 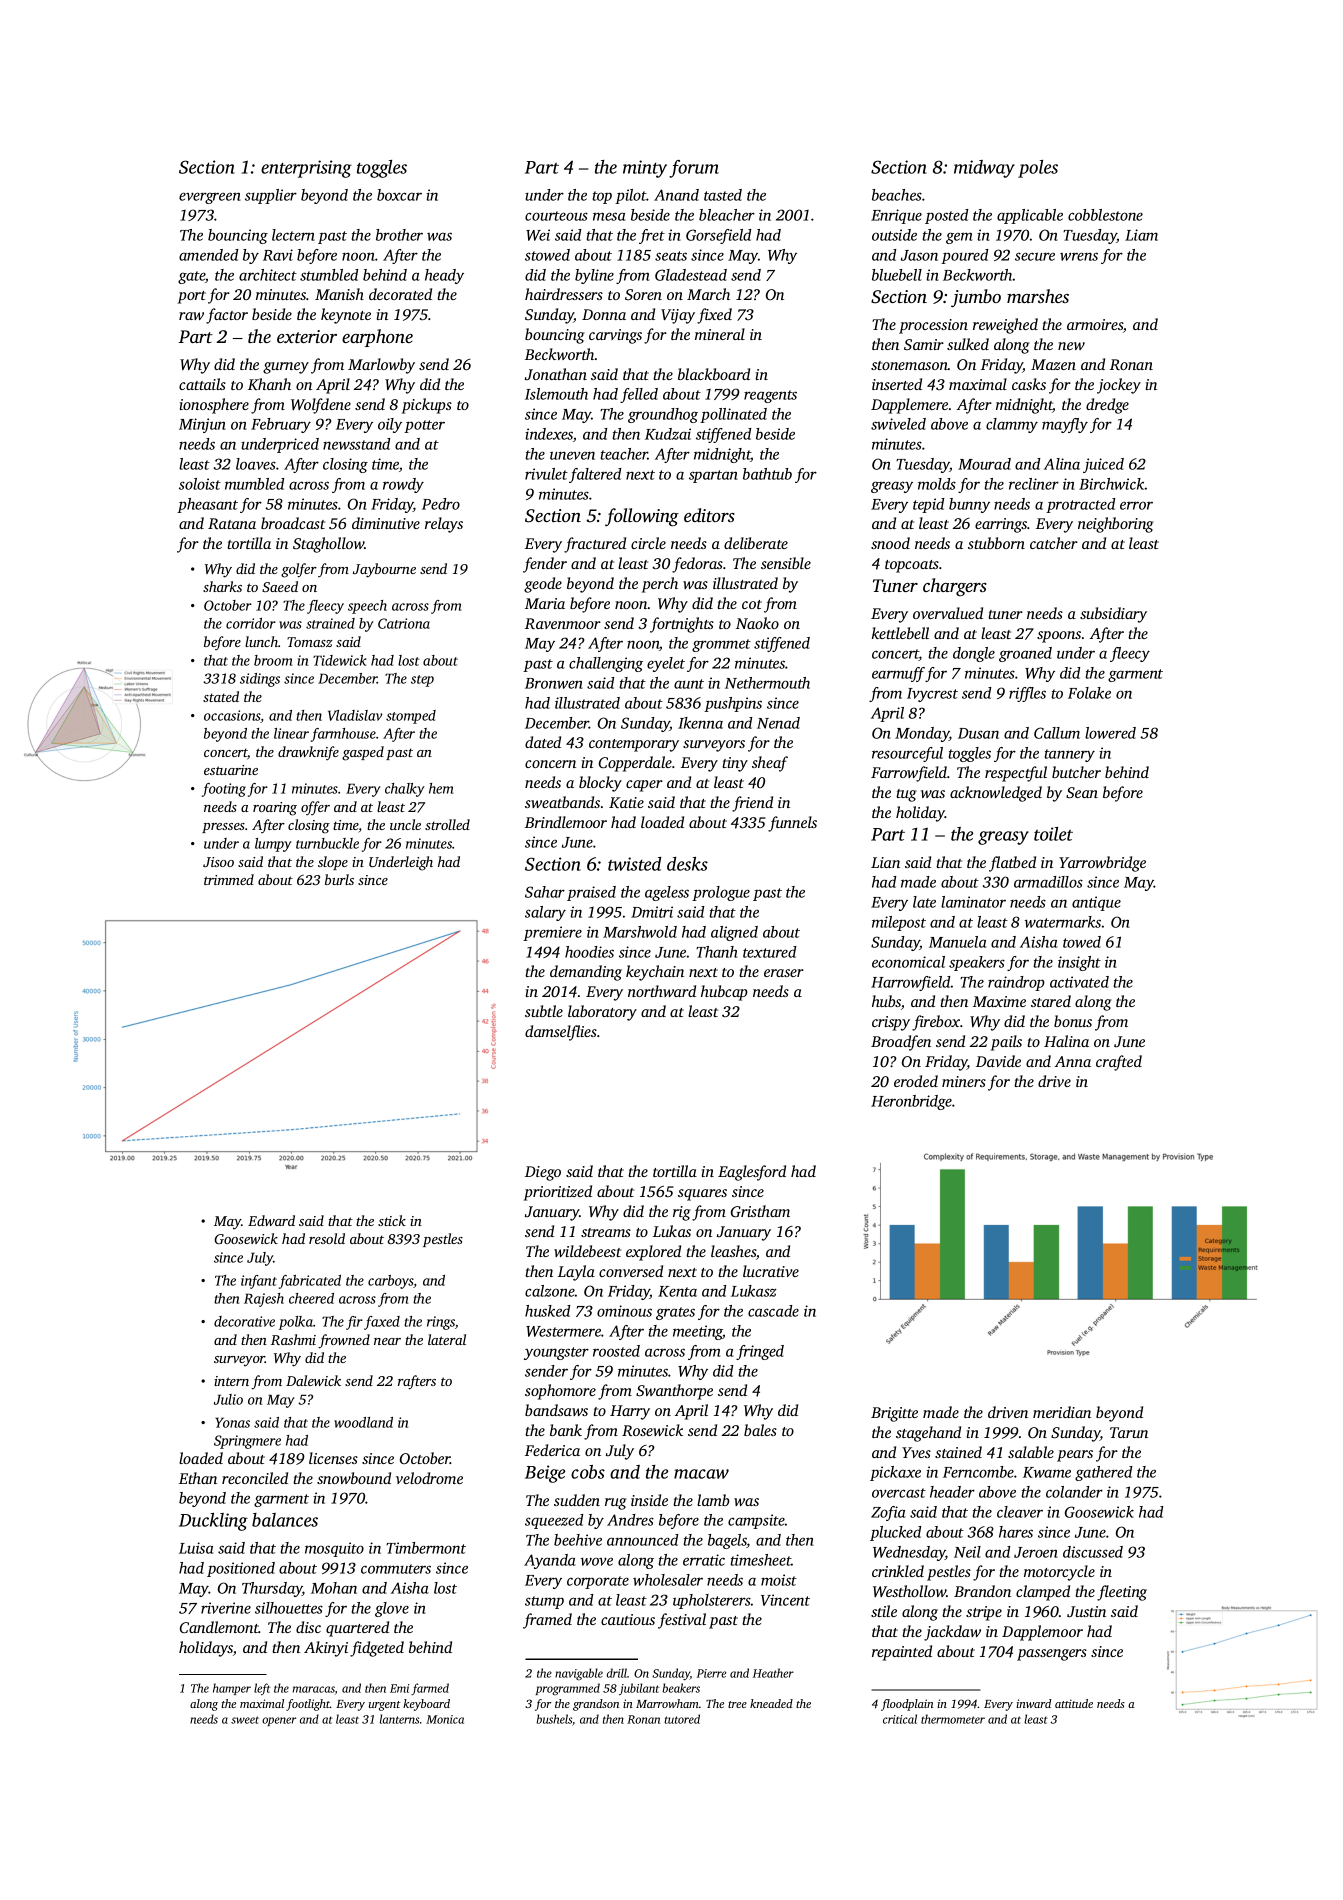 I want to click on inserted, so click(x=897, y=384).
